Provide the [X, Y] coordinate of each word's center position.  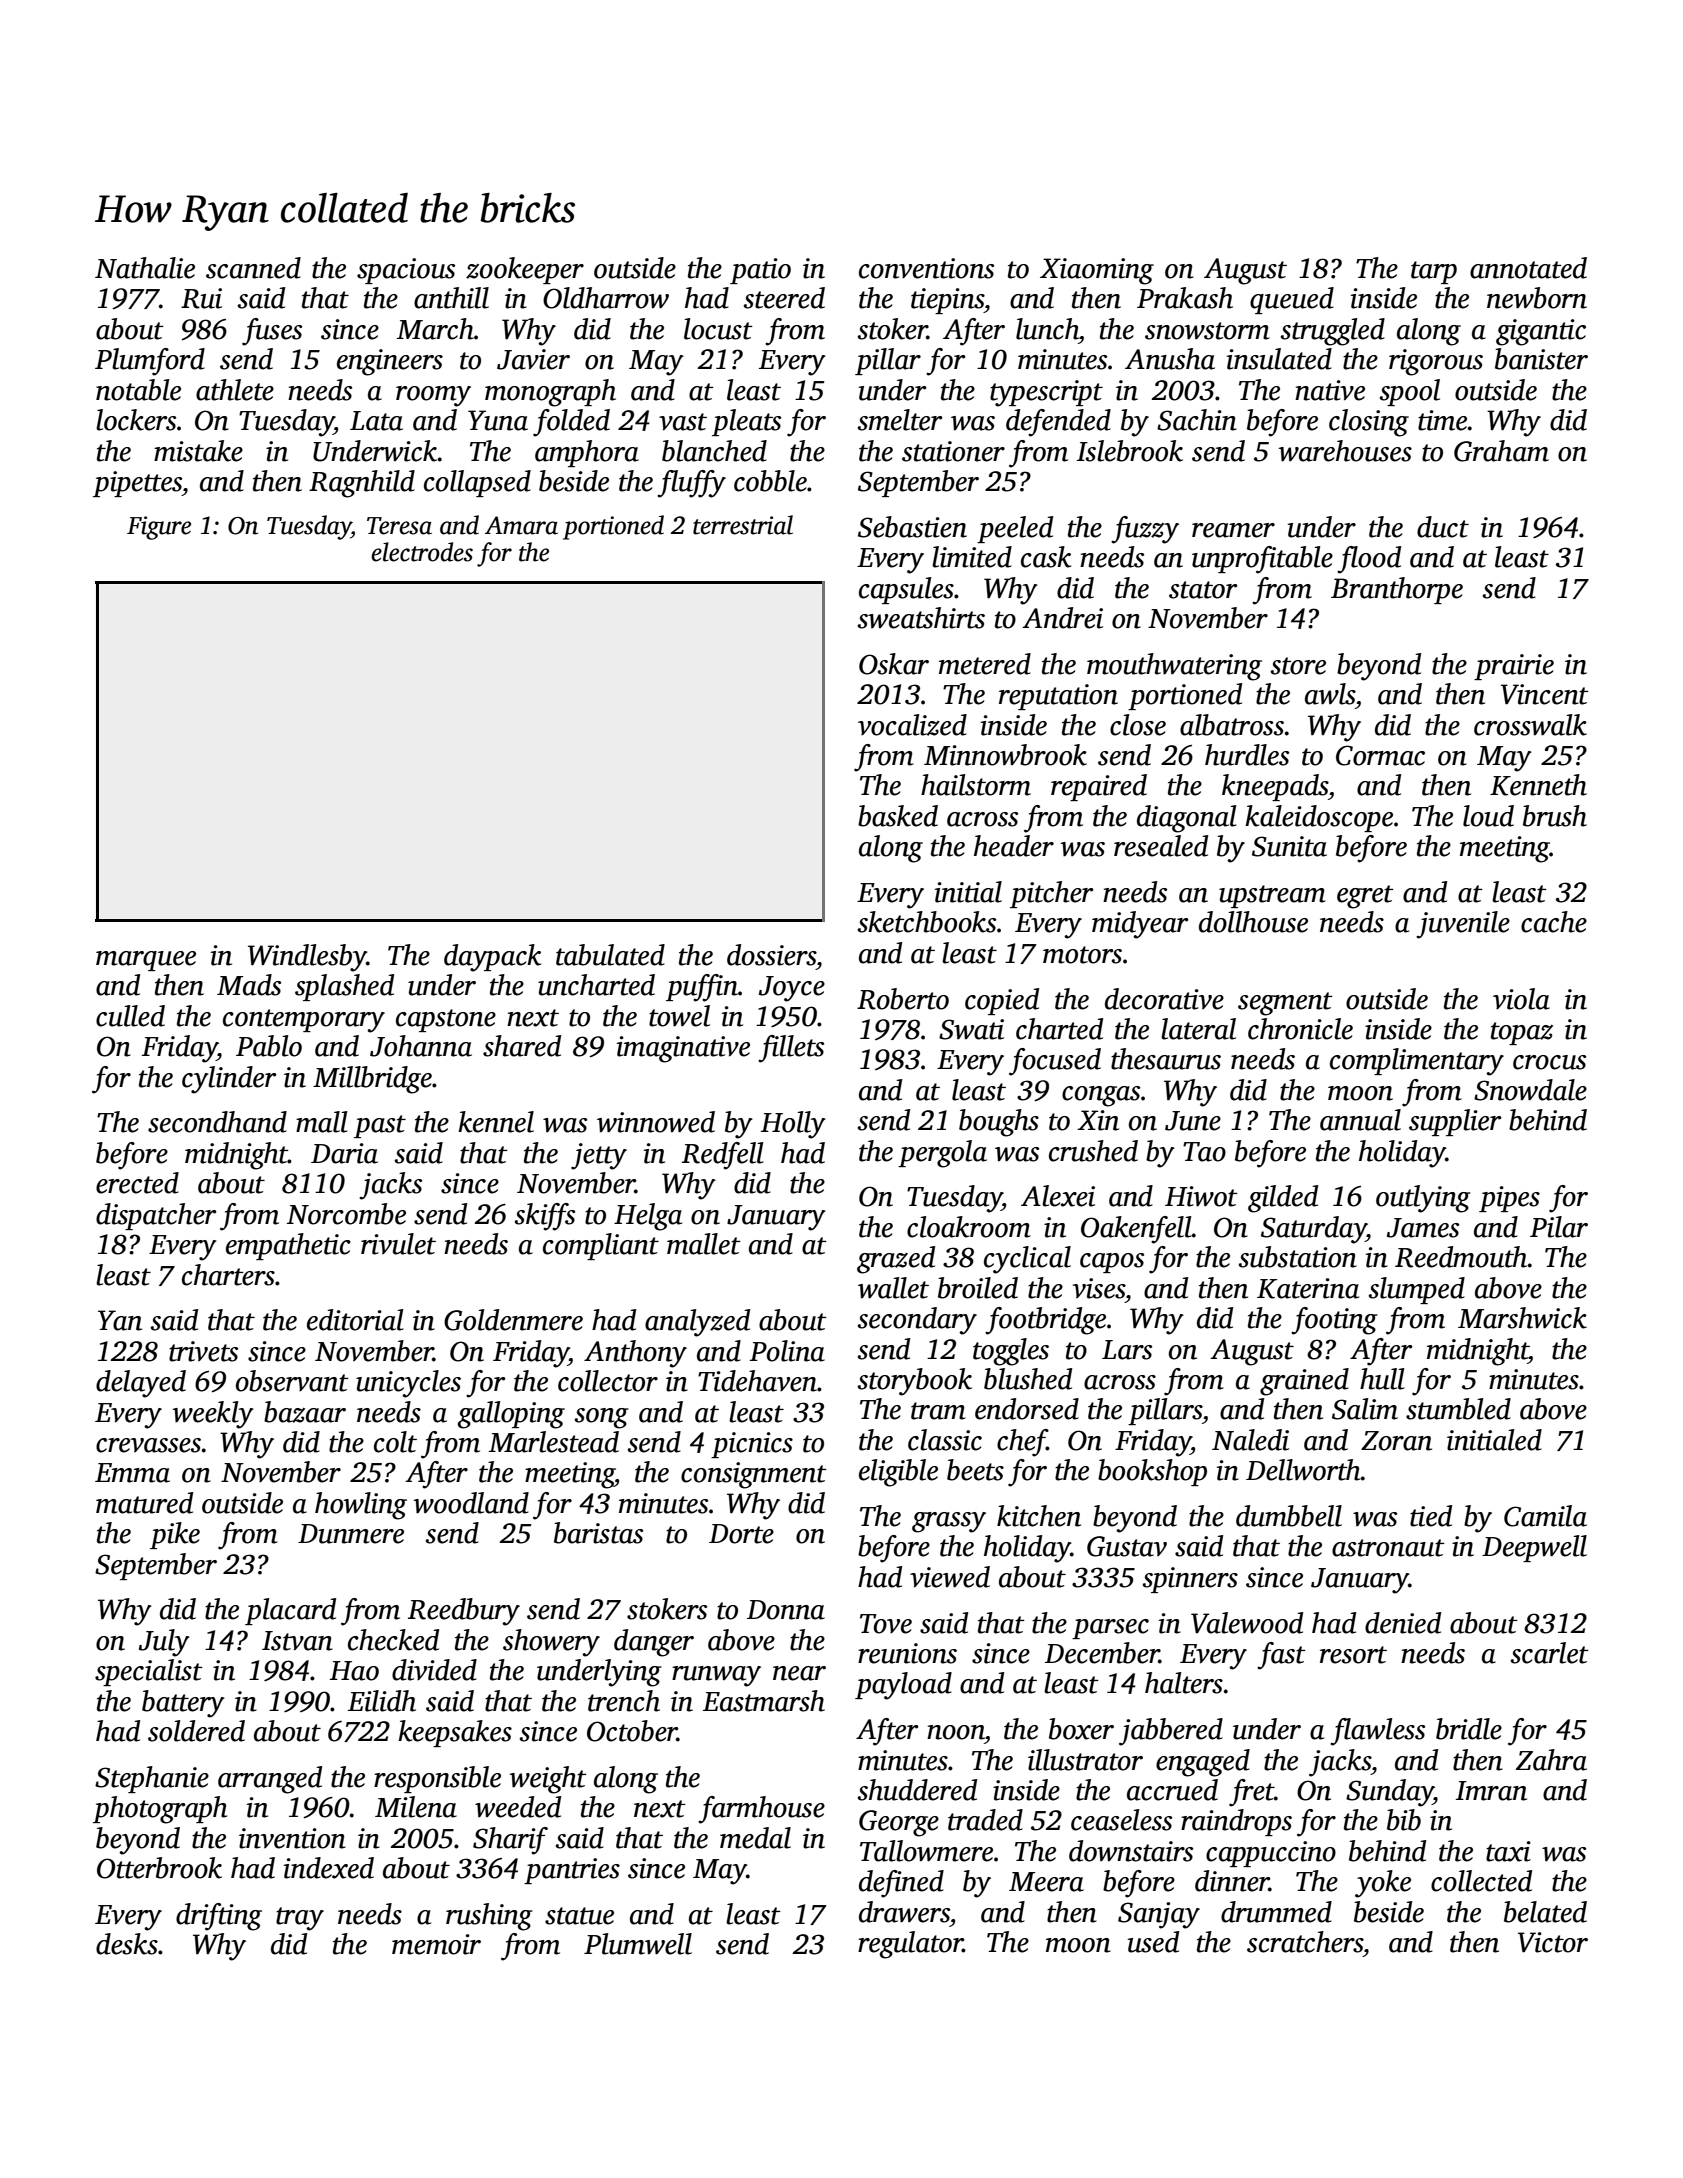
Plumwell [638, 1944]
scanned [253, 268]
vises [1099, 1288]
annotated [1528, 268]
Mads [249, 985]
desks [127, 1944]
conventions [926, 268]
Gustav [1127, 1546]
